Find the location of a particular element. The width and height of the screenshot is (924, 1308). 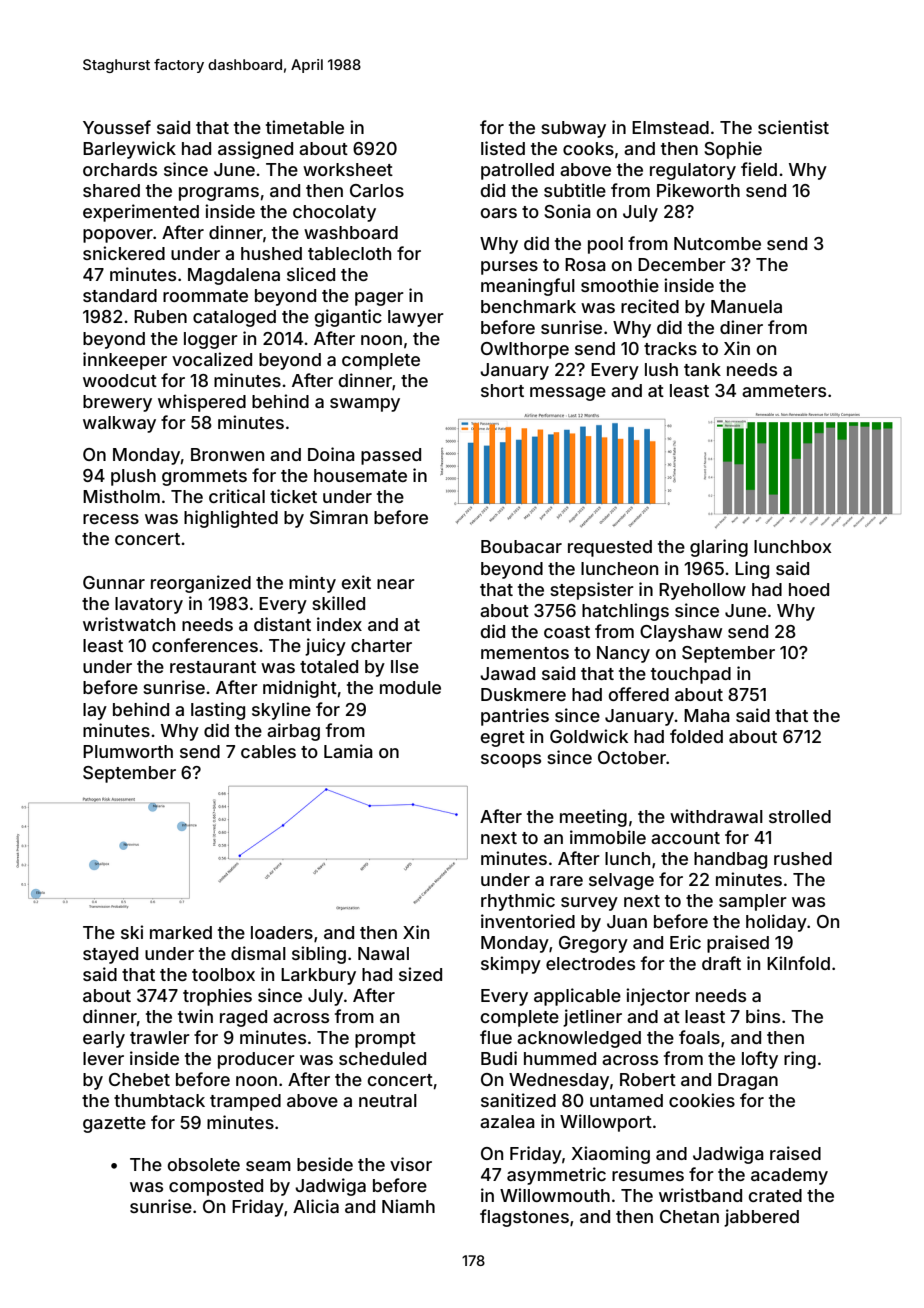

Nutcombe is located at coordinates (717, 243).
